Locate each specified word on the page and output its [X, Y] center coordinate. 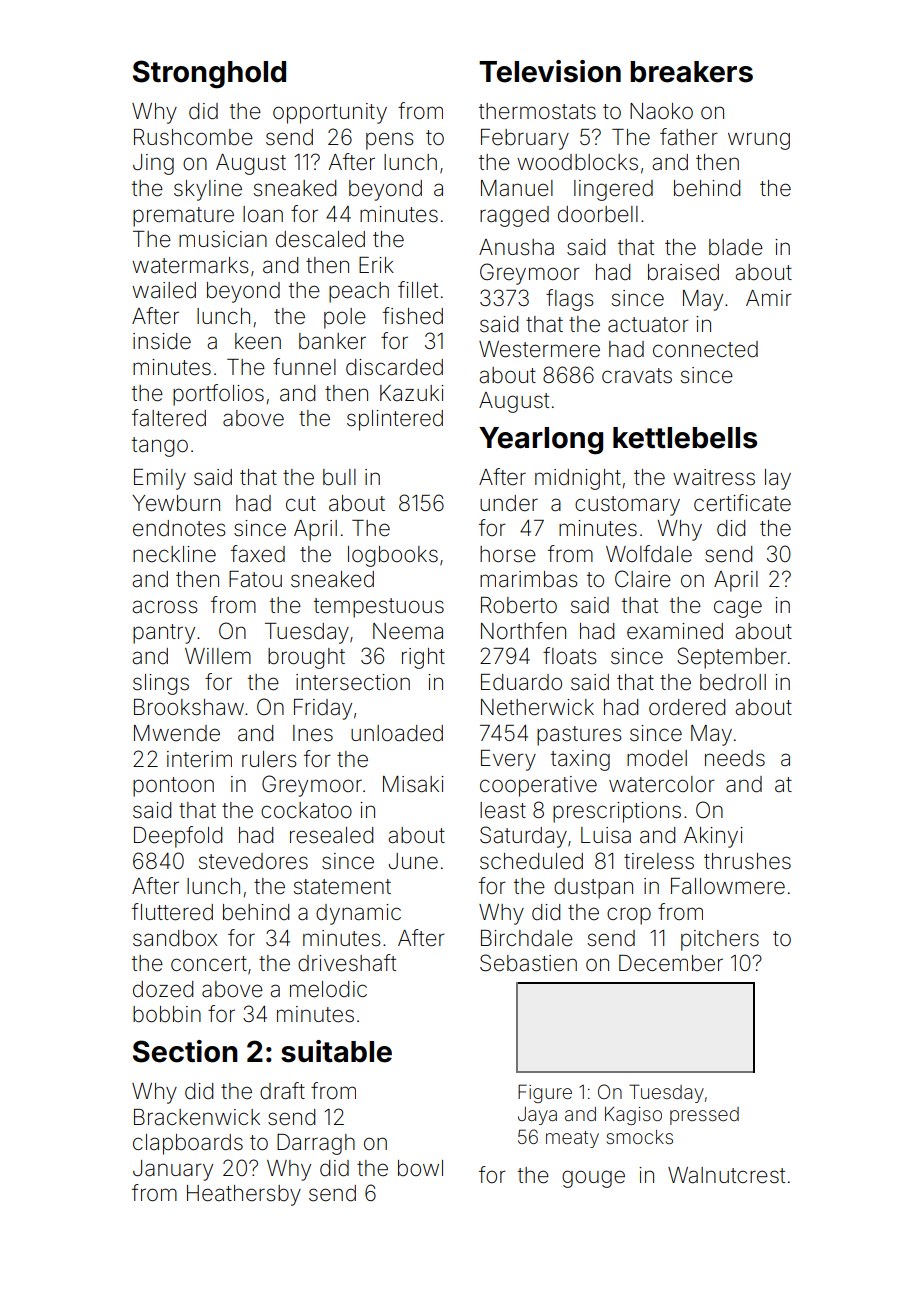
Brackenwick [197, 1117]
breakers [691, 72]
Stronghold [209, 74]
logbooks [393, 556]
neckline [174, 554]
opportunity [330, 113]
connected [705, 349]
